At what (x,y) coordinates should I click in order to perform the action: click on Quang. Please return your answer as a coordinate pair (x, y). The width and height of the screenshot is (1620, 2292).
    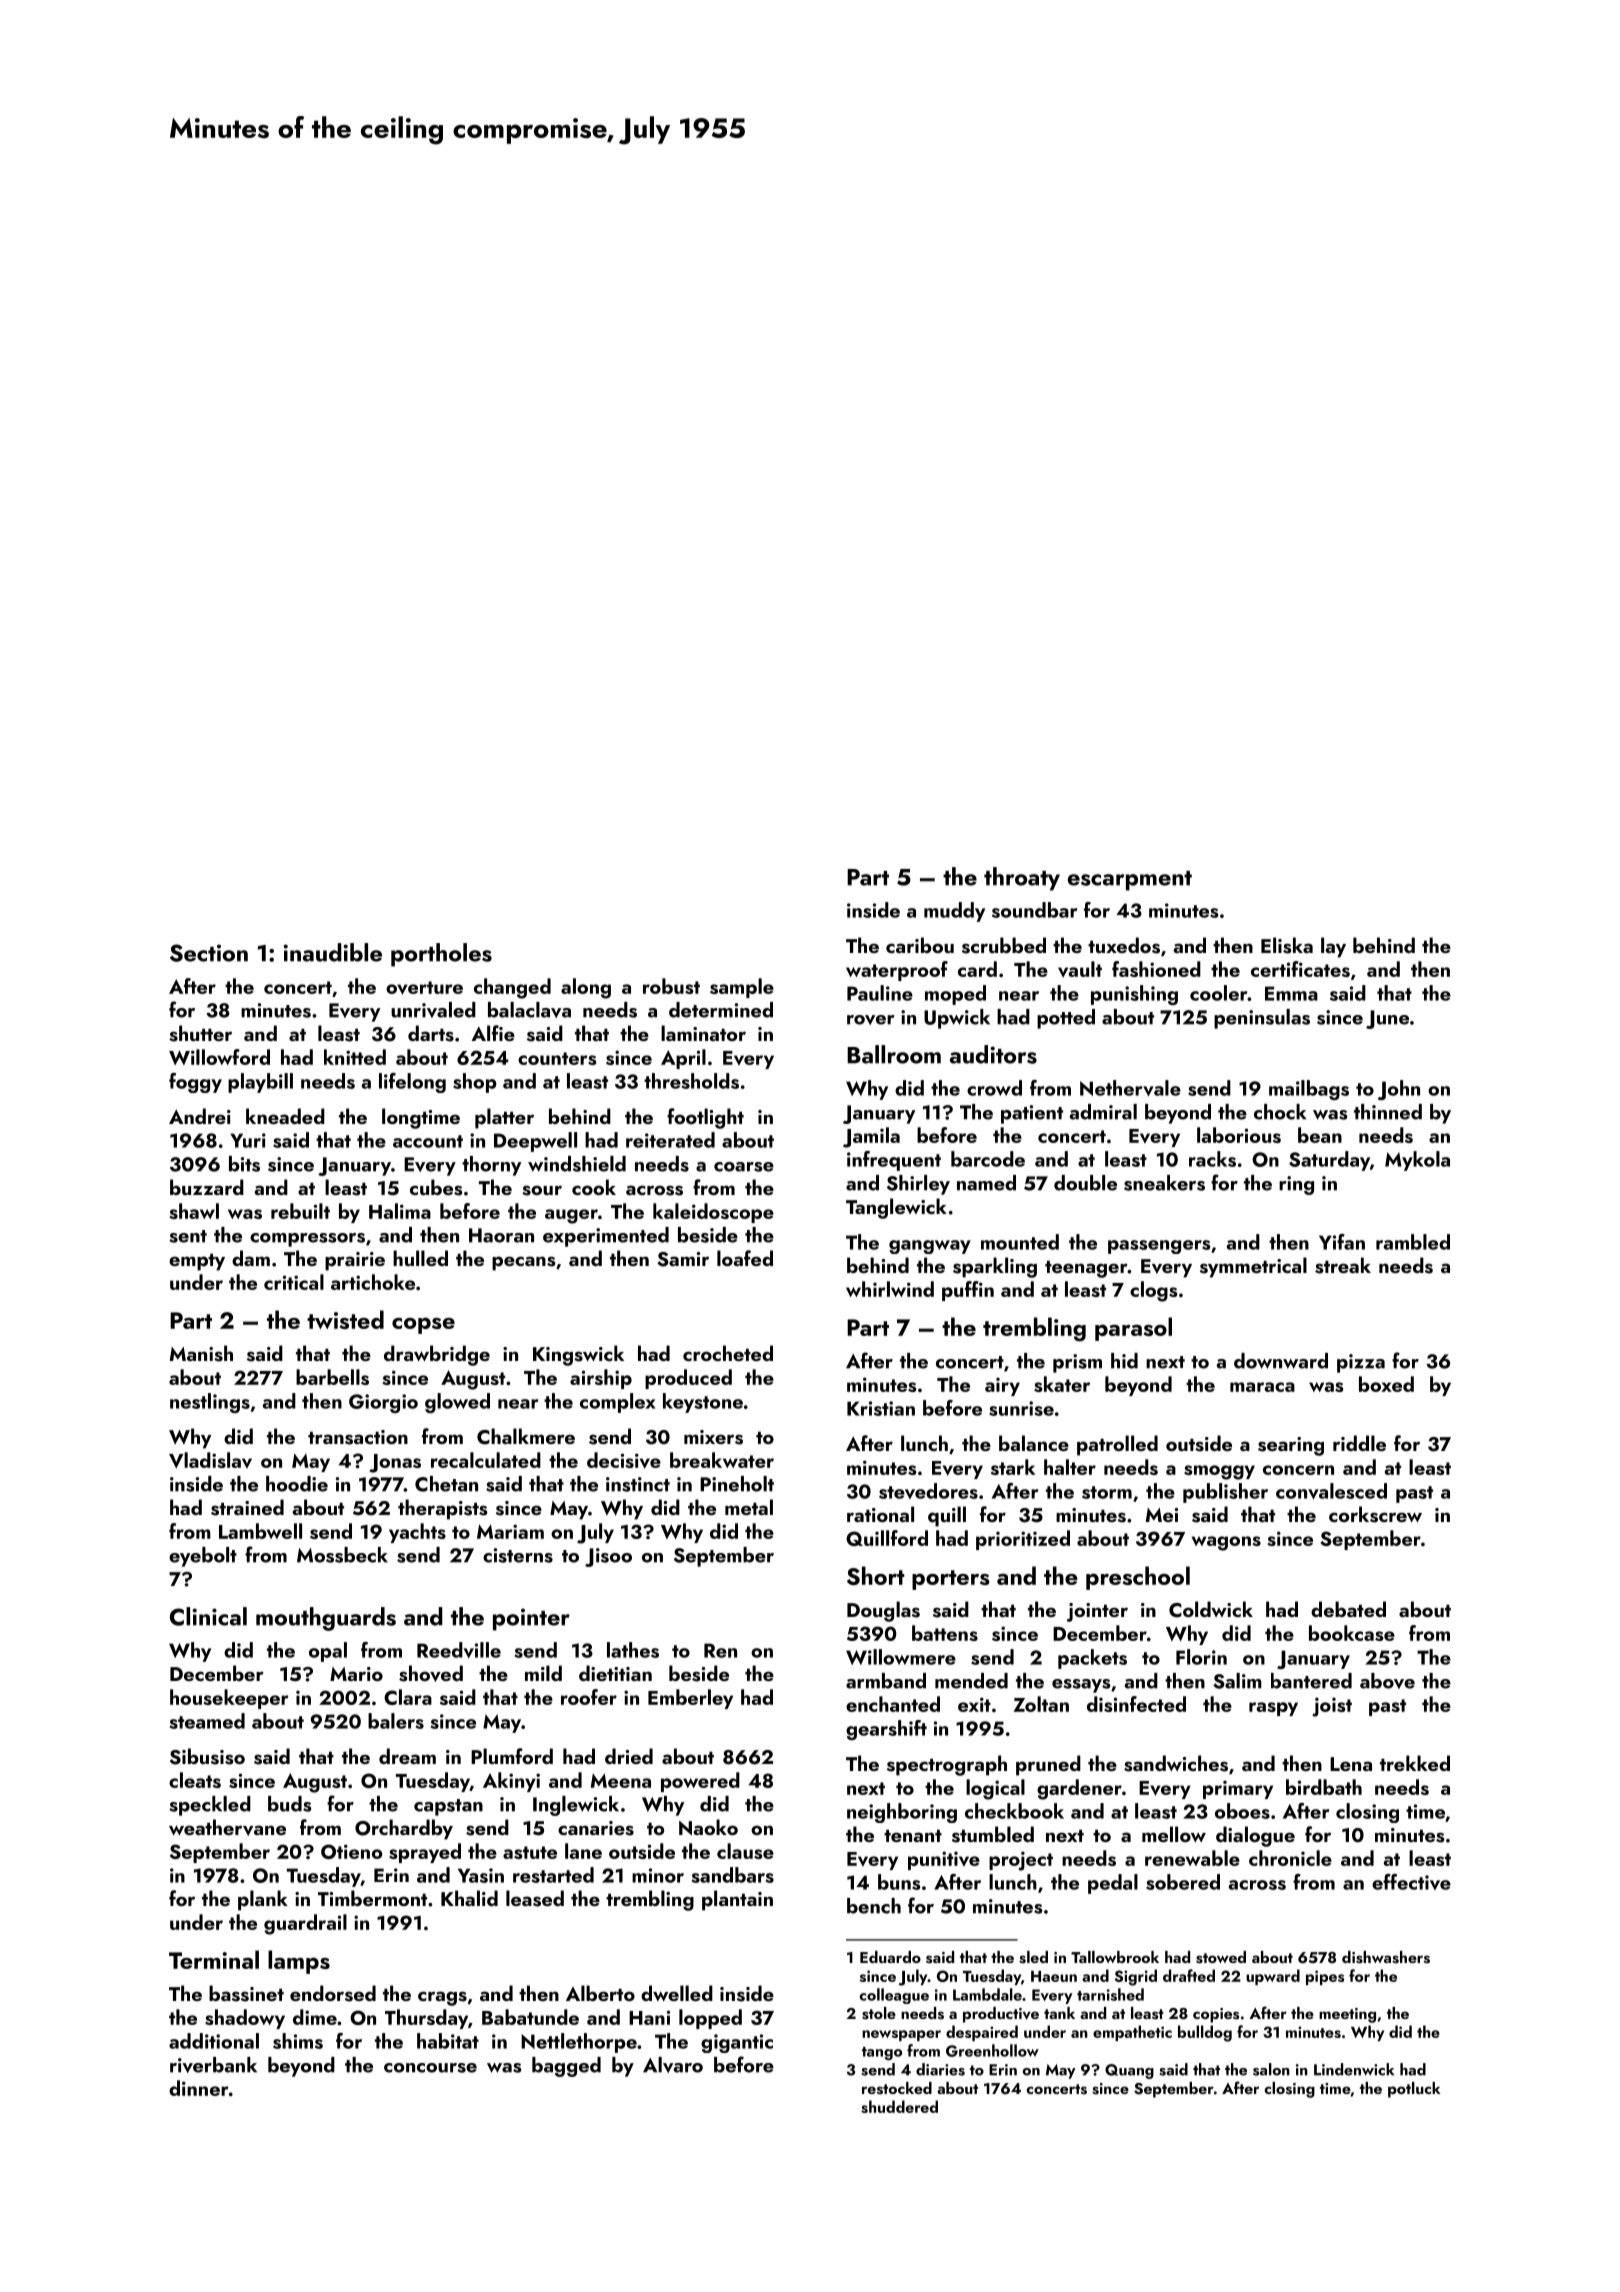
    Looking at the image, I should click on (1129, 2071).
